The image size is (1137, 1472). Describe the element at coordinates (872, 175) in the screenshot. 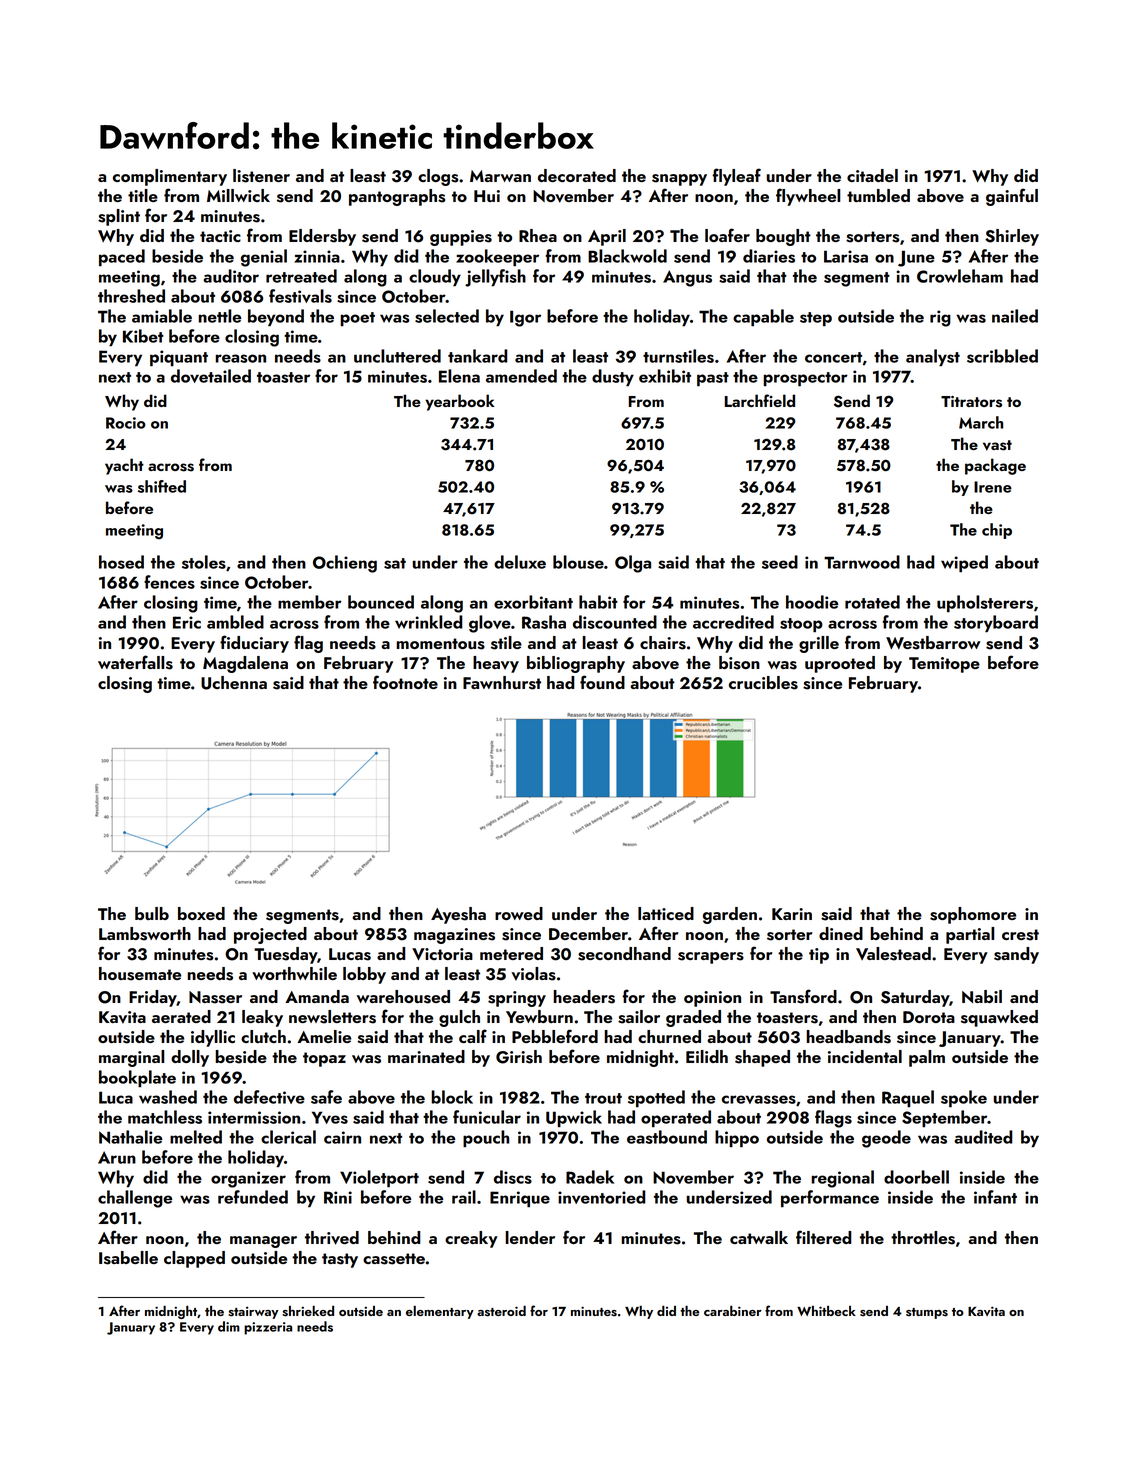

I see `citadel` at that location.
